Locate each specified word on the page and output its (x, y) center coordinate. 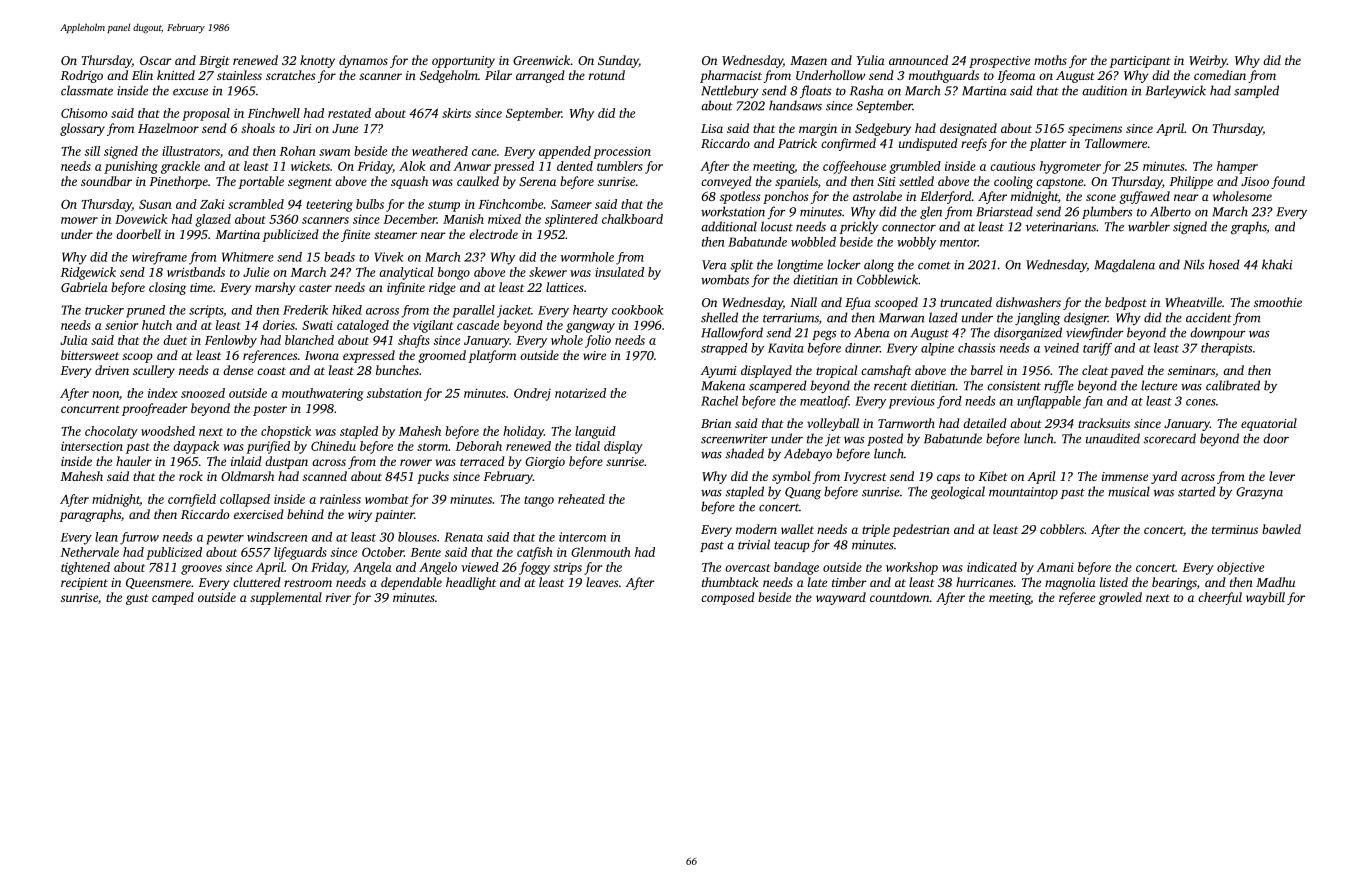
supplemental (286, 598)
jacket (514, 311)
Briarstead (1004, 211)
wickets (310, 166)
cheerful (1220, 598)
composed (728, 598)
